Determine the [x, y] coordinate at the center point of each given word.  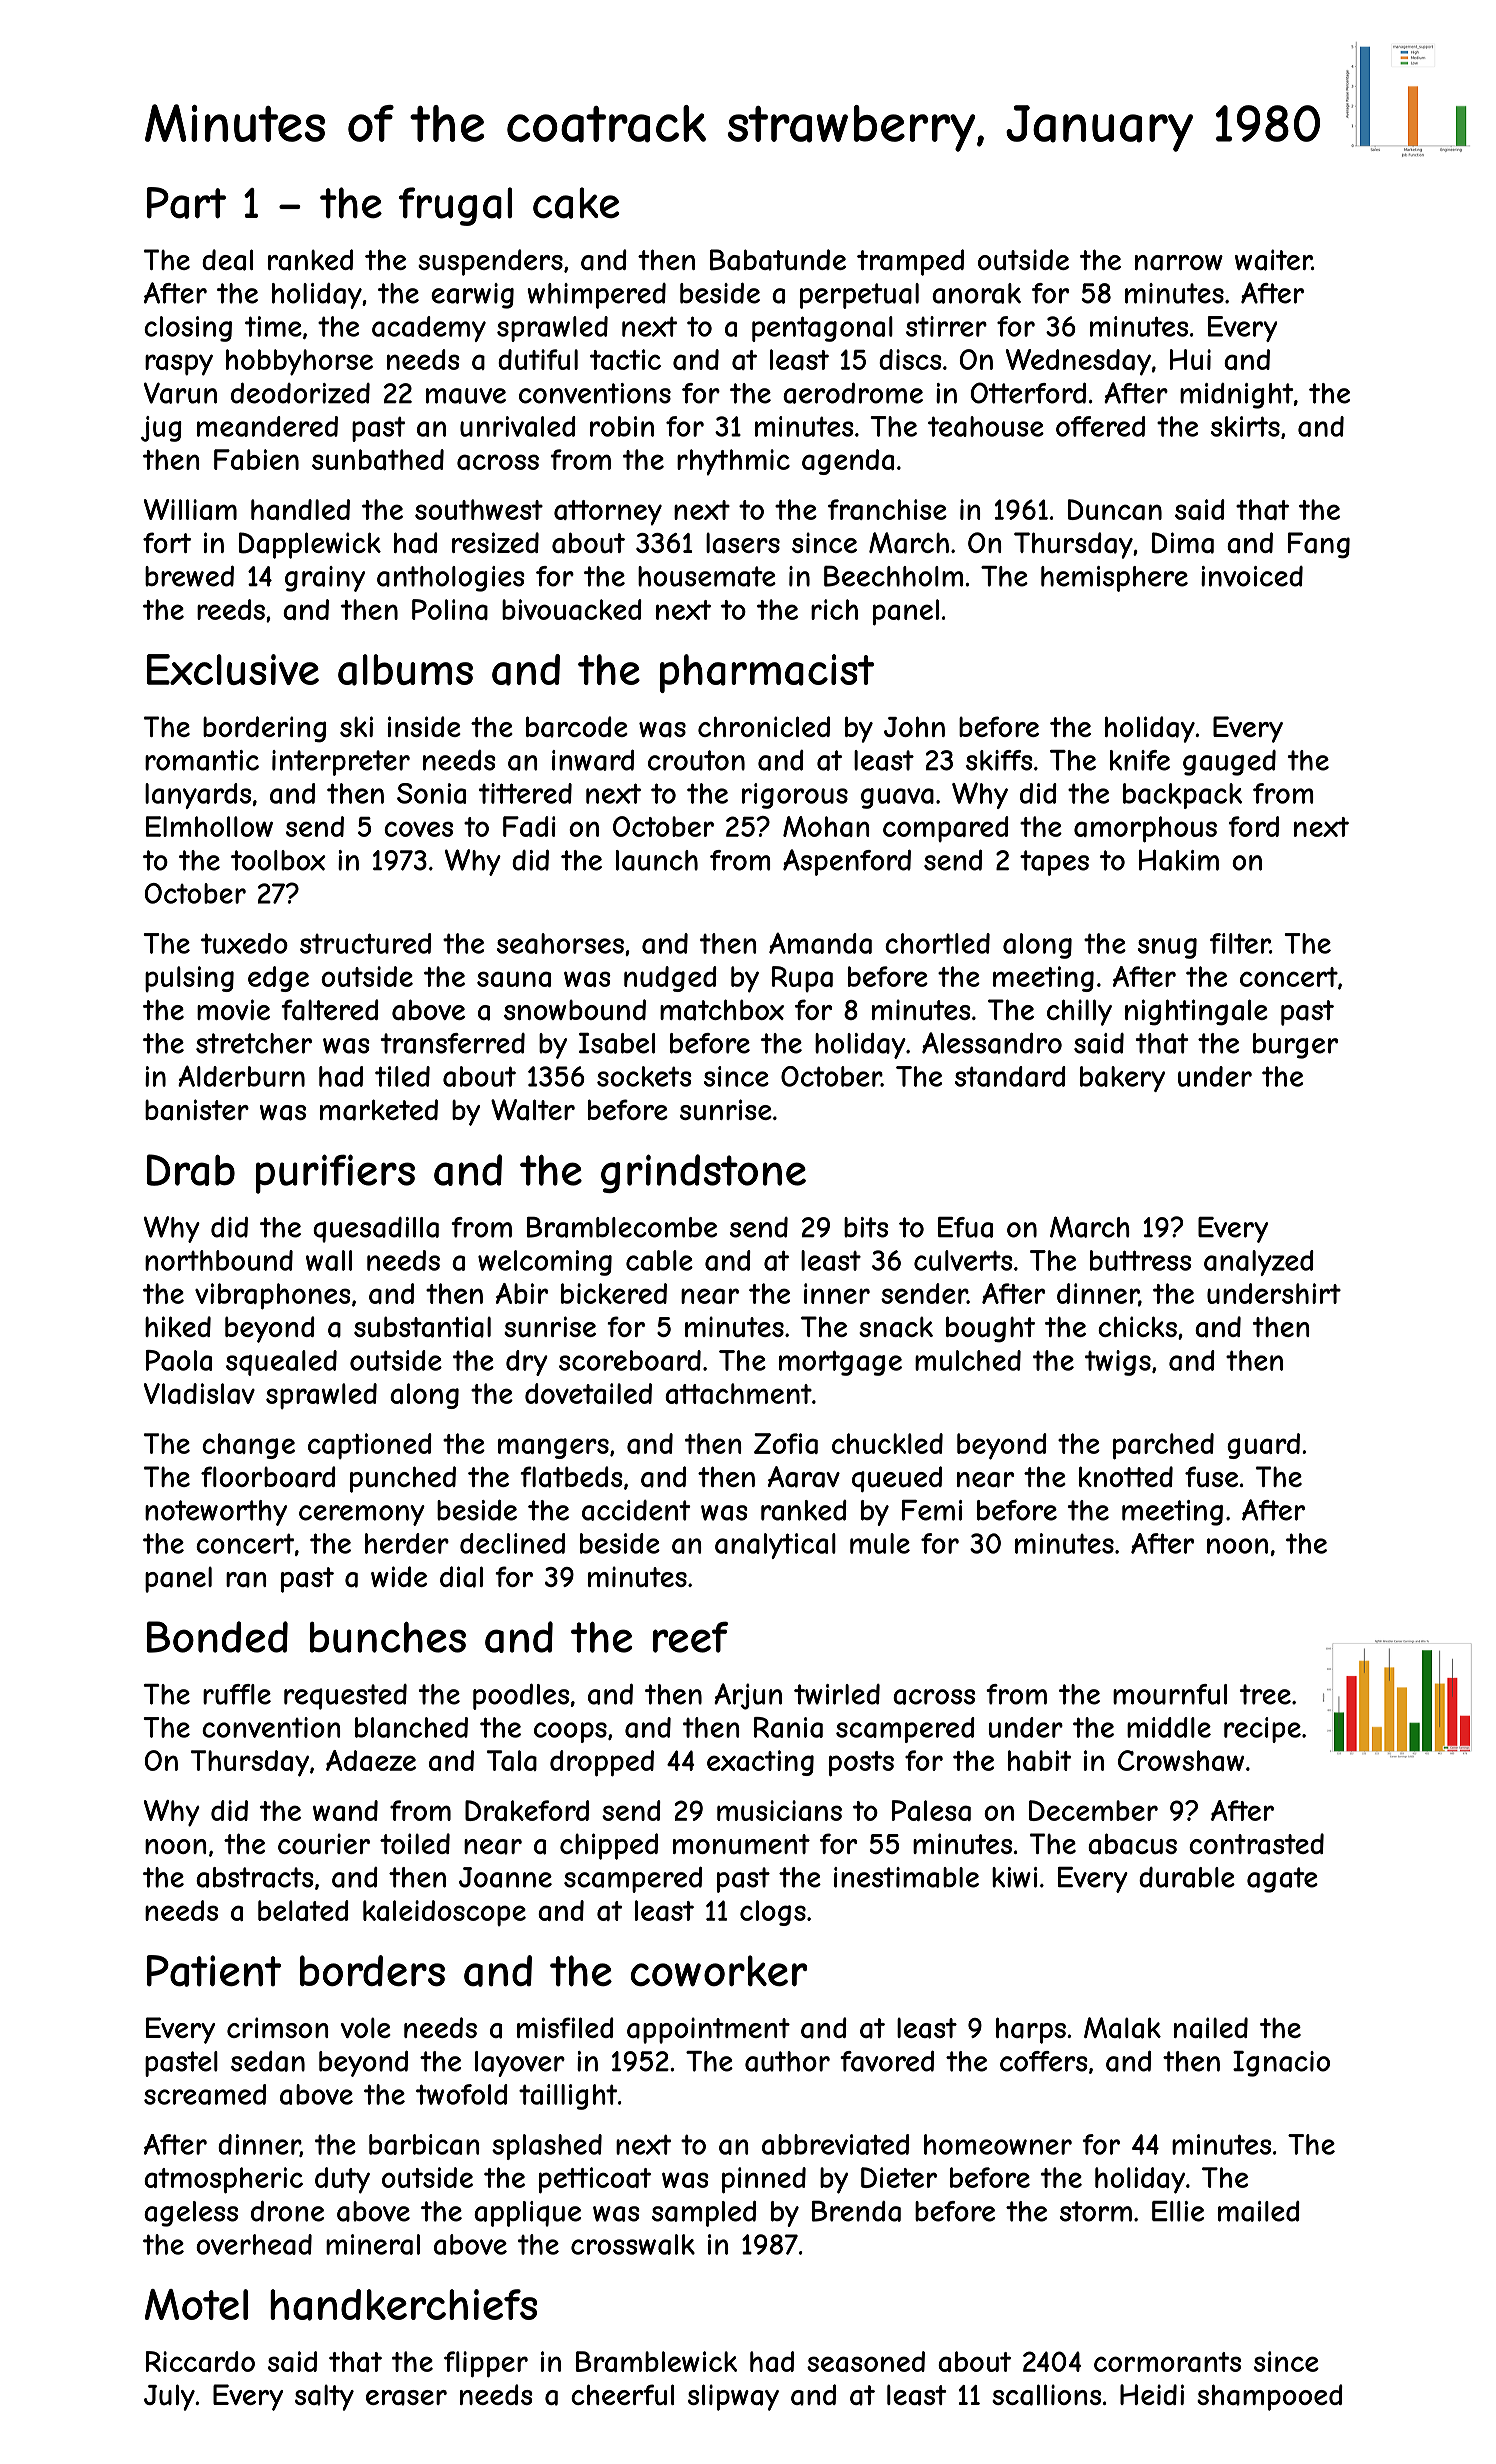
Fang [1319, 545]
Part [186, 203]
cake [576, 203]
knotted [1126, 1476]
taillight [568, 2097]
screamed [205, 2094]
